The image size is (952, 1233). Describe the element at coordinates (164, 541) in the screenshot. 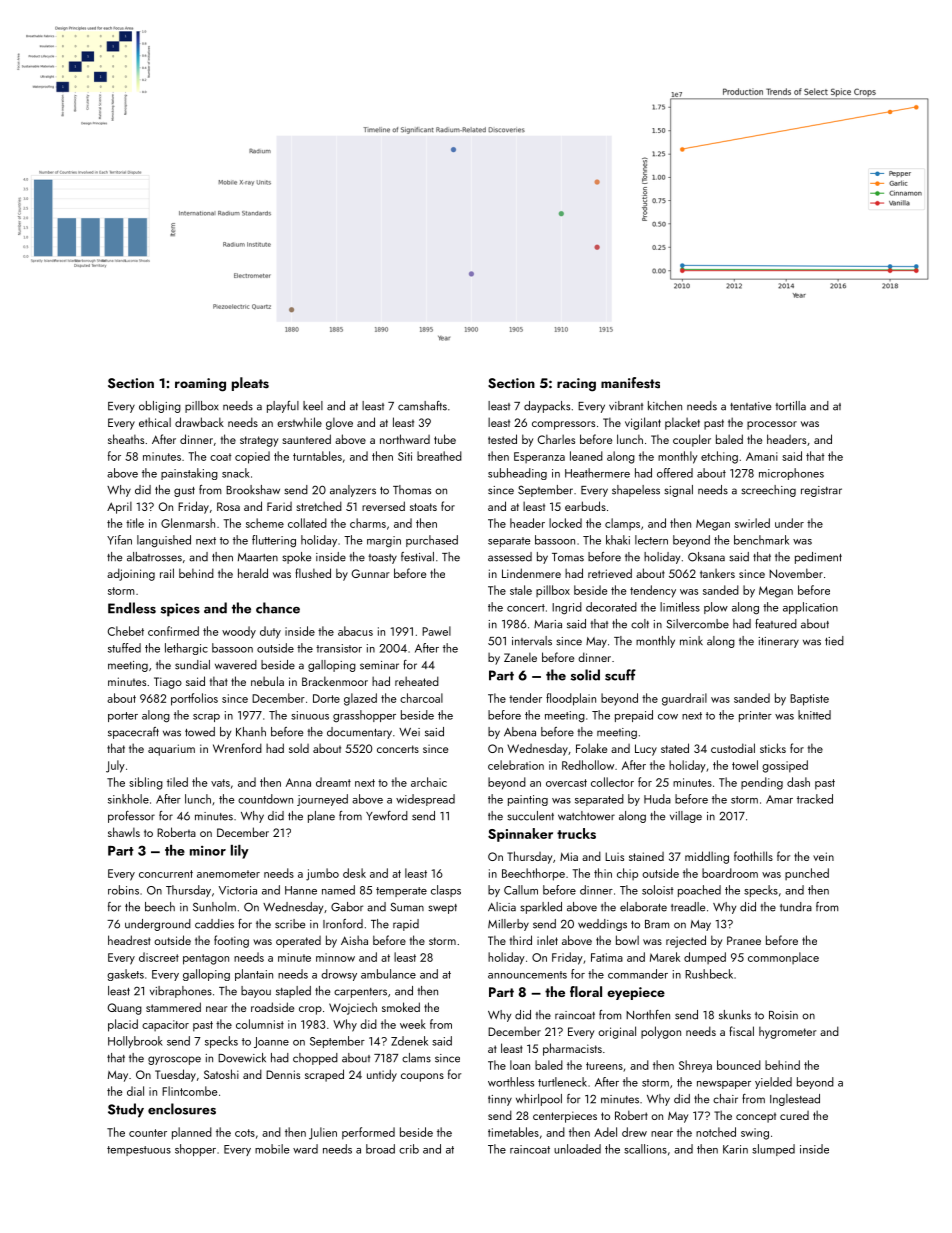

I see `languished` at that location.
